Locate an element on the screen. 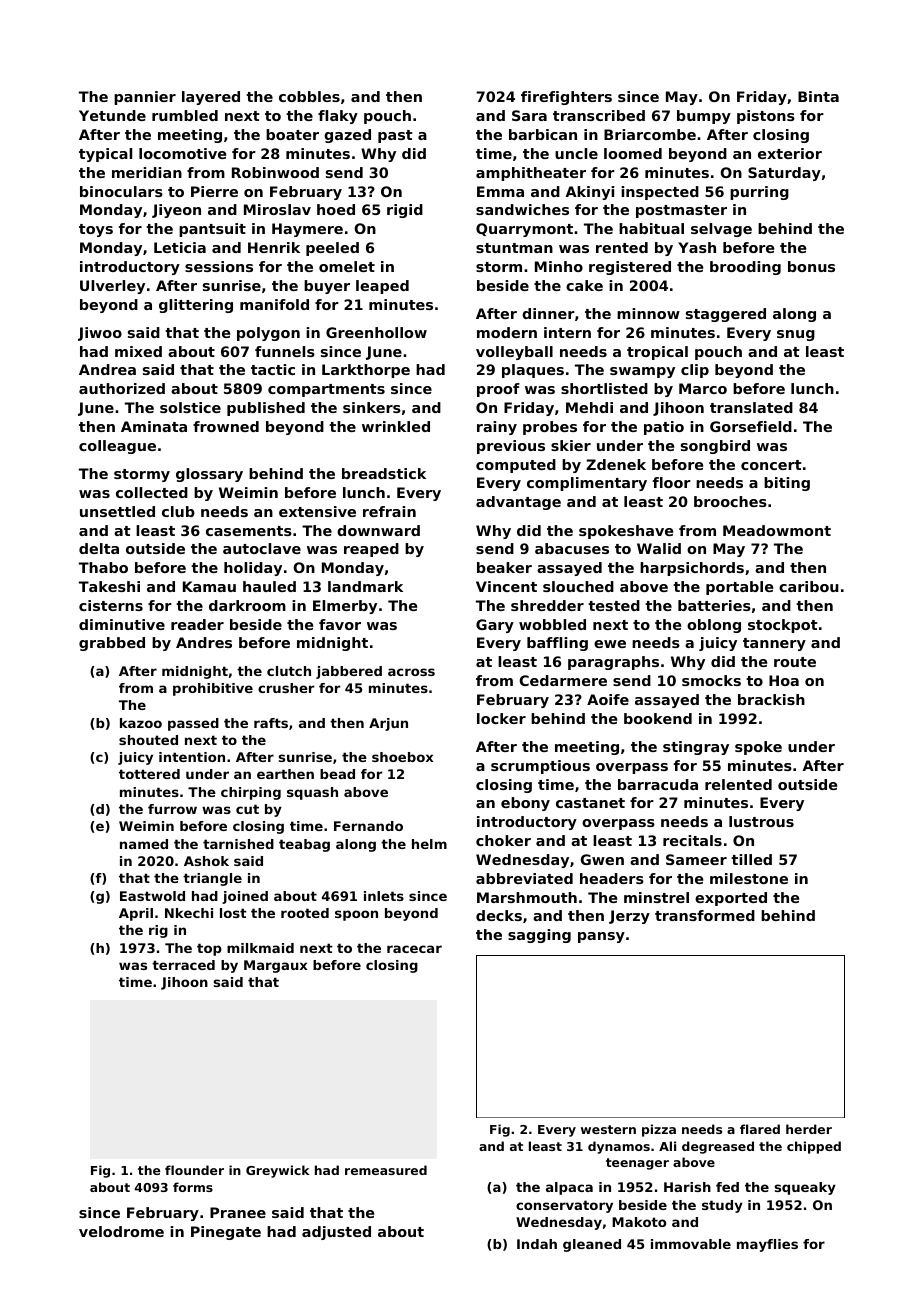 This screenshot has height=1308, width=924. sandwiches is located at coordinates (522, 209).
